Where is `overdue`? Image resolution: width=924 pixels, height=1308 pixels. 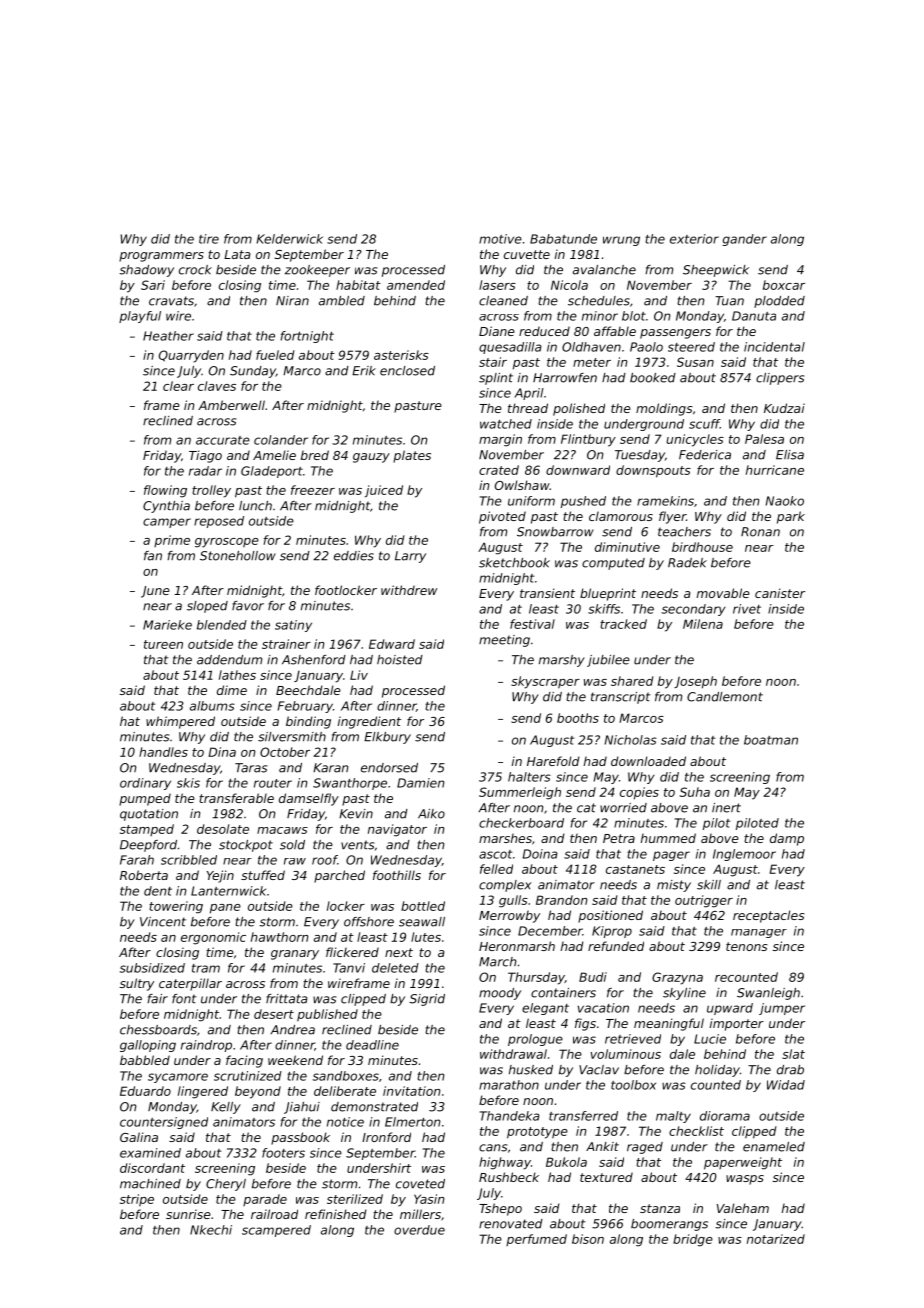
overdue is located at coordinates (419, 1230).
